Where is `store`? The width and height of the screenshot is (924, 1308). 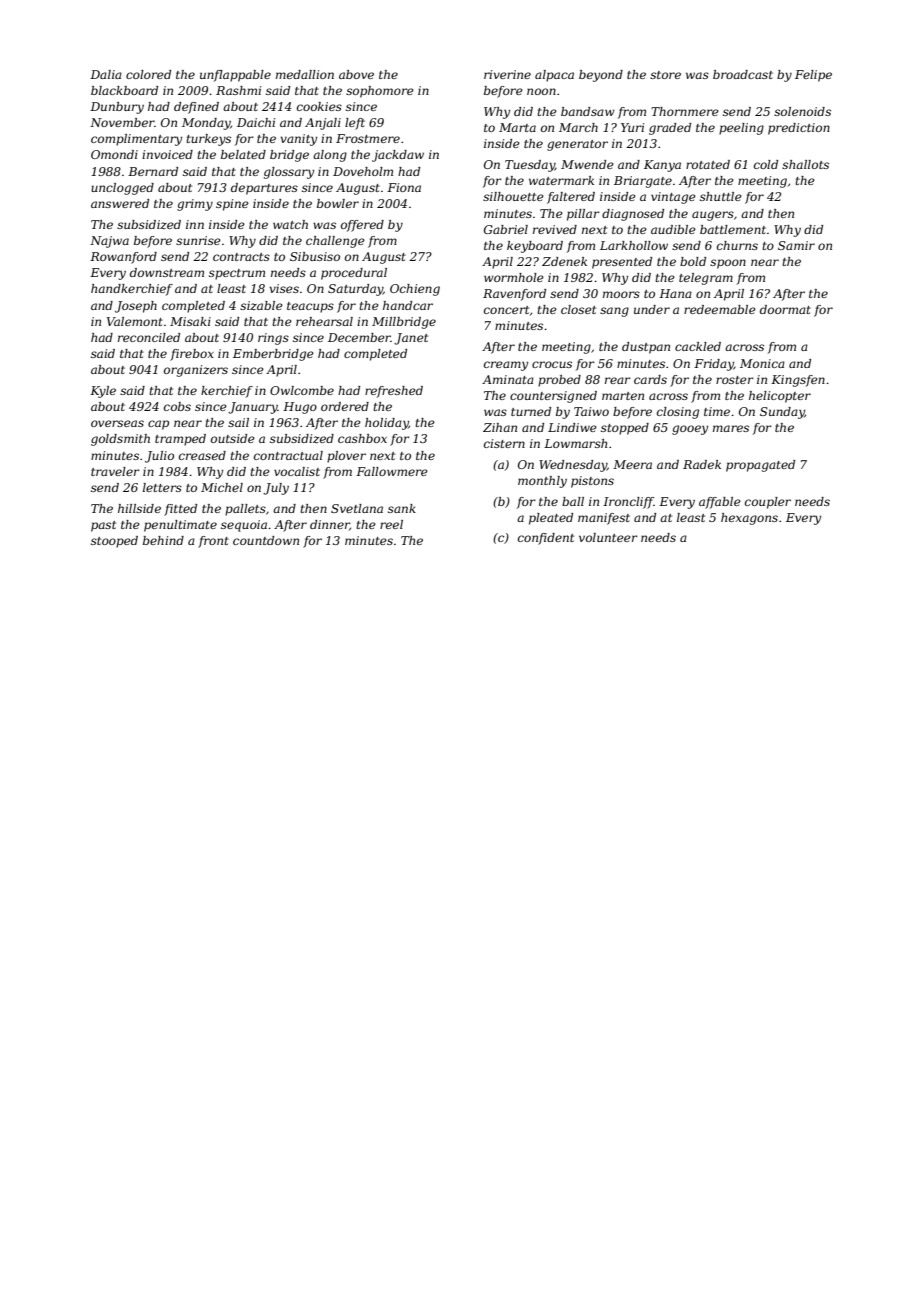
store is located at coordinates (665, 75).
